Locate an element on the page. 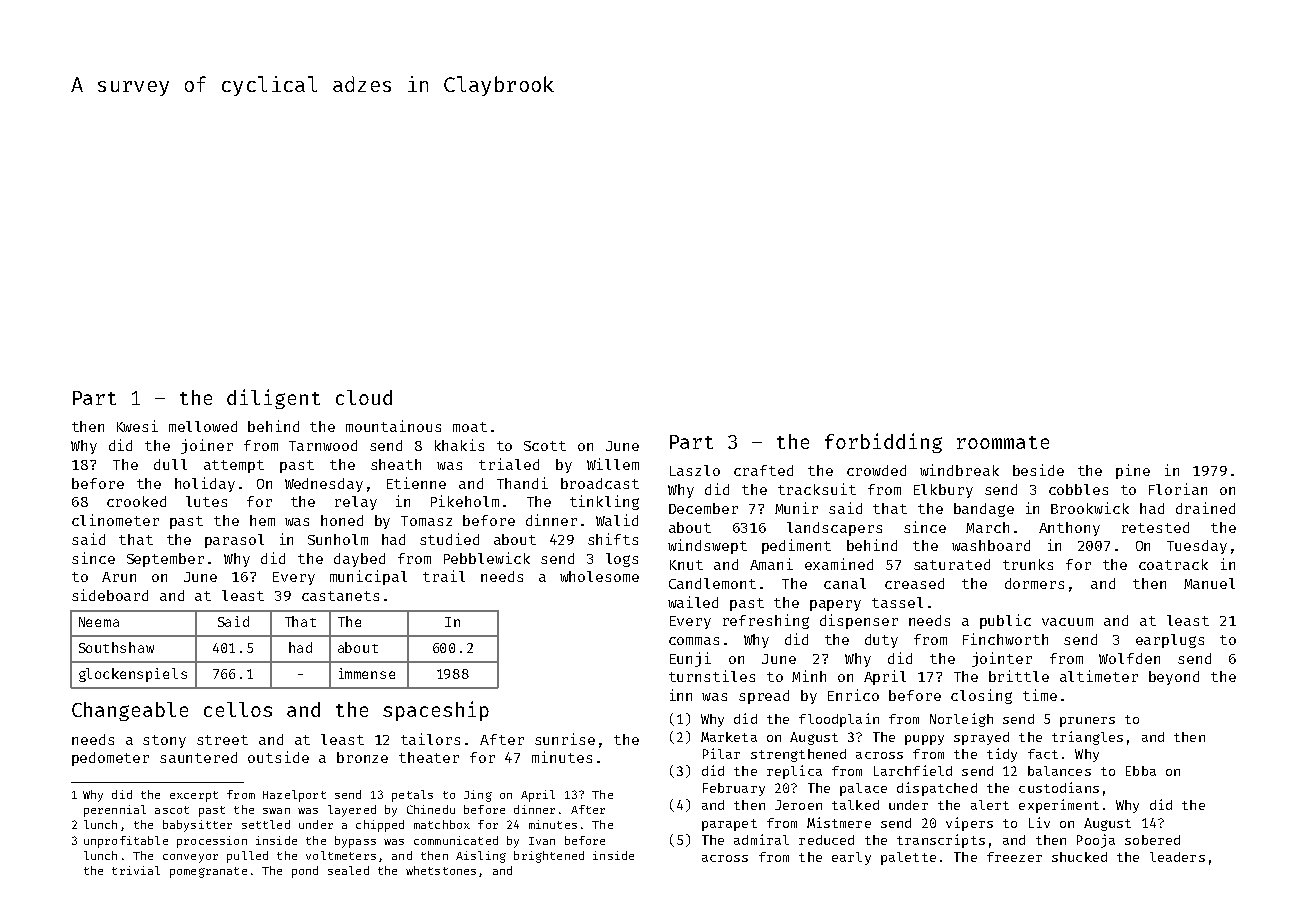 The image size is (1308, 924). cloud is located at coordinates (364, 397).
